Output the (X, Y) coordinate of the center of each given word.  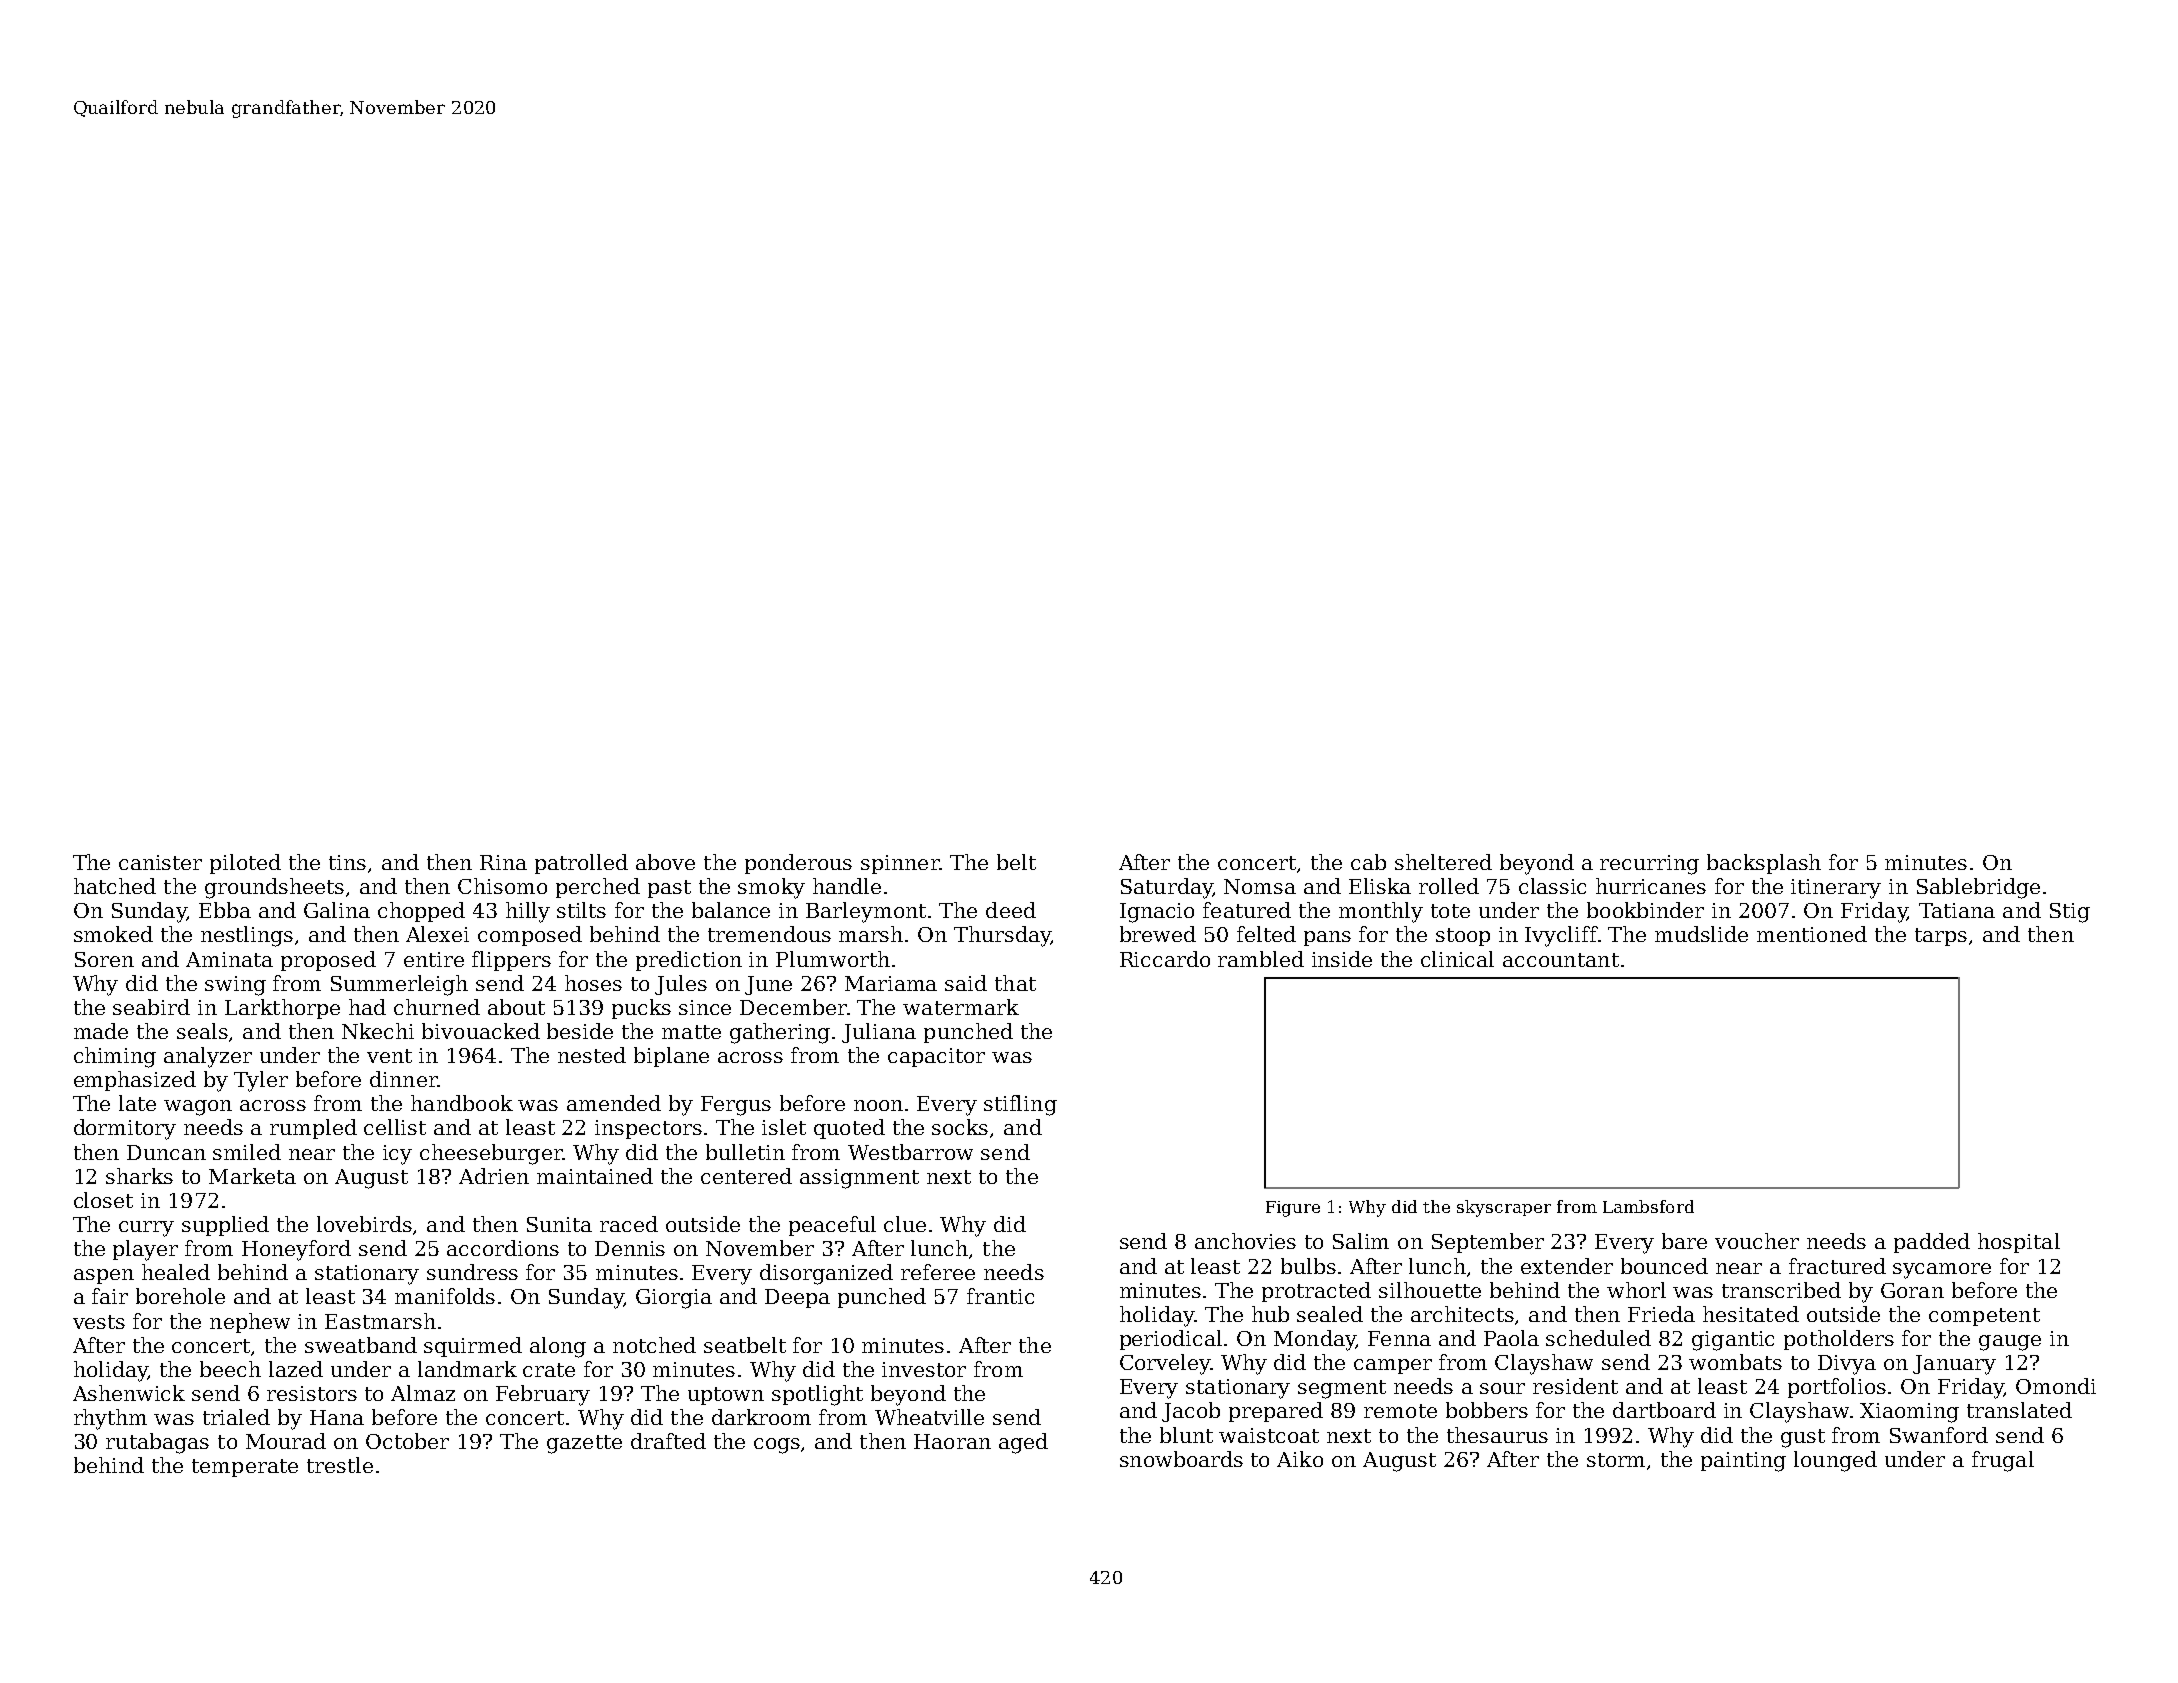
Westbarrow (910, 1152)
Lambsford (1648, 1206)
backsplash (1764, 864)
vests (99, 1322)
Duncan (166, 1152)
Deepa (797, 1298)
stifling (1020, 1105)
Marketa (252, 1176)
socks (960, 1127)
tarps (1941, 937)
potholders (1839, 1340)
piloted (245, 864)
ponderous (798, 864)
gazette (584, 1444)
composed (530, 936)
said (966, 983)
